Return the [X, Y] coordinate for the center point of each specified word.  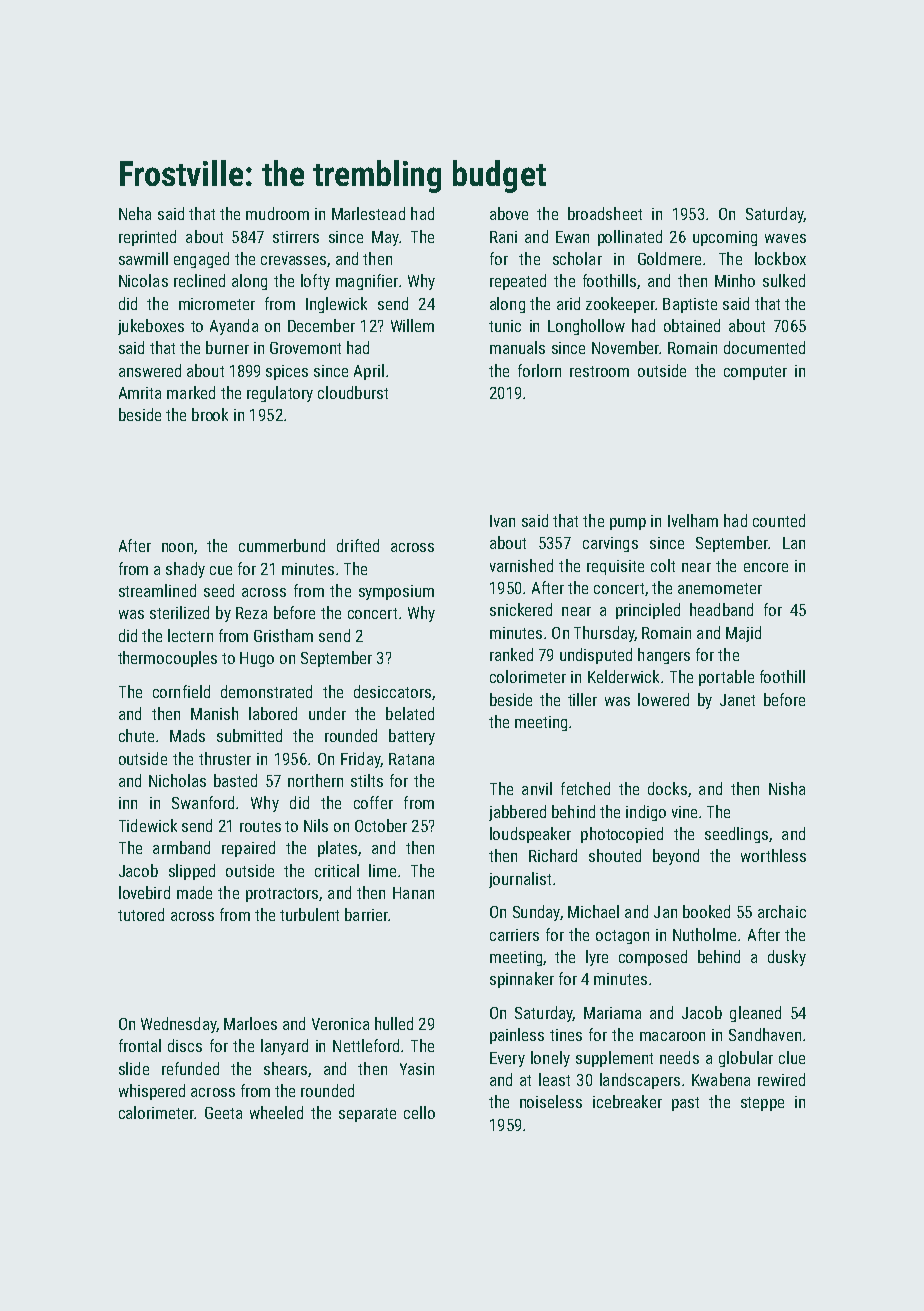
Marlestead [368, 213]
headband [721, 609]
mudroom [277, 213]
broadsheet [605, 213]
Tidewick [148, 825]
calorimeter [156, 1112]
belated [410, 713]
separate [367, 1115]
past [685, 1104]
